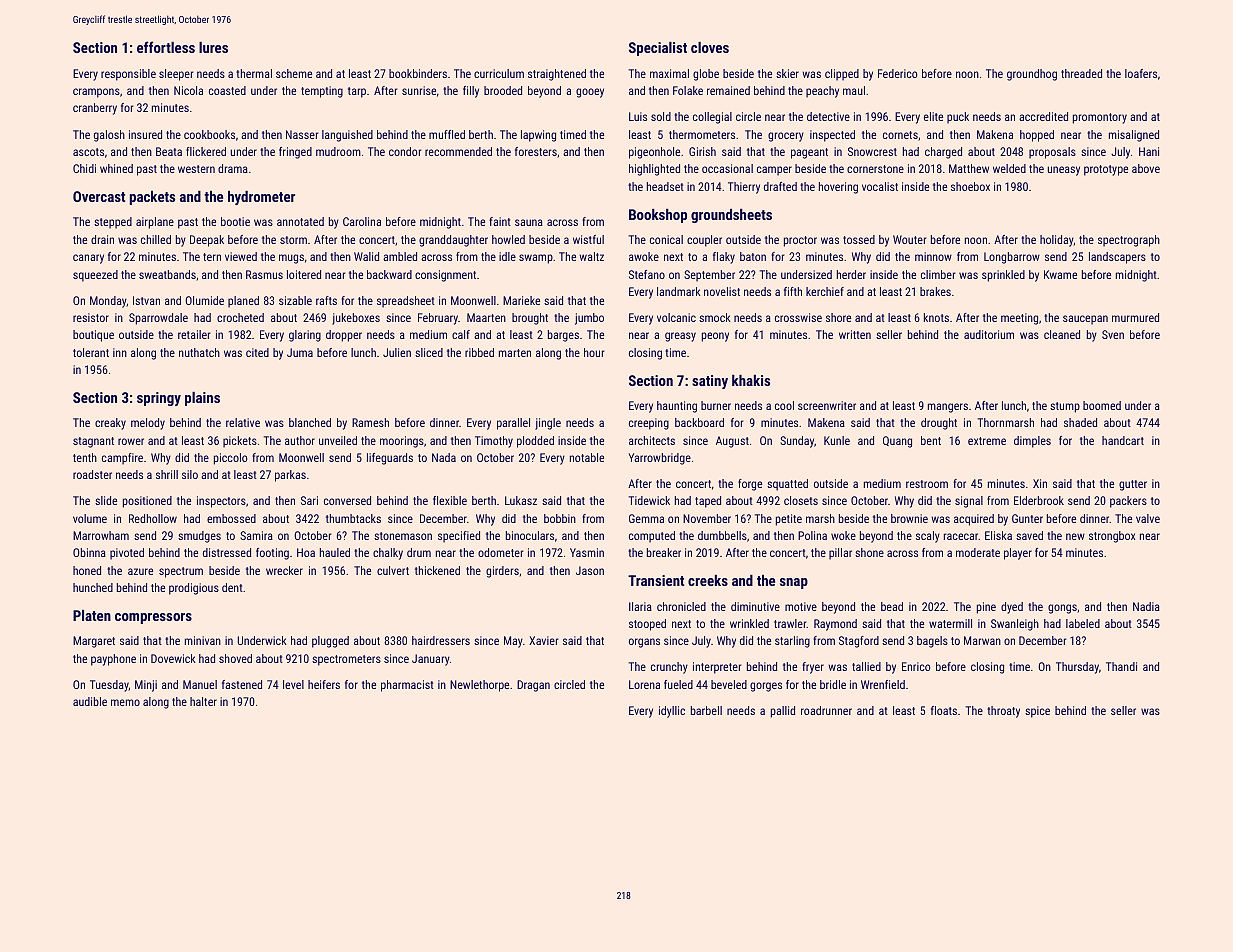 The height and width of the document is (952, 1233). Describe the element at coordinates (1121, 666) in the document. I see `Thandi` at that location.
